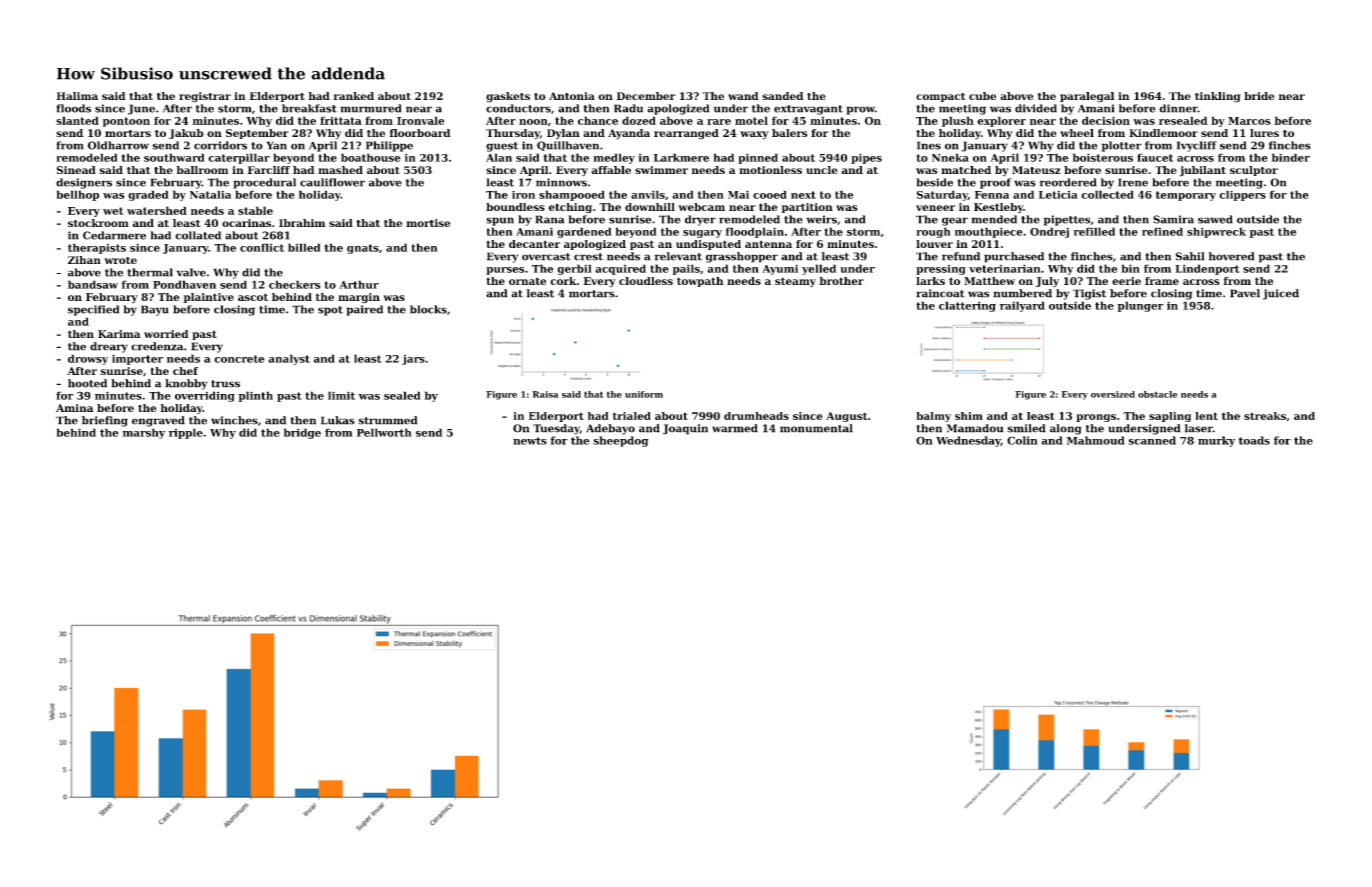 The width and height of the document is (1372, 887). What do you see at coordinates (388, 420) in the document?
I see `strummed` at bounding box center [388, 420].
